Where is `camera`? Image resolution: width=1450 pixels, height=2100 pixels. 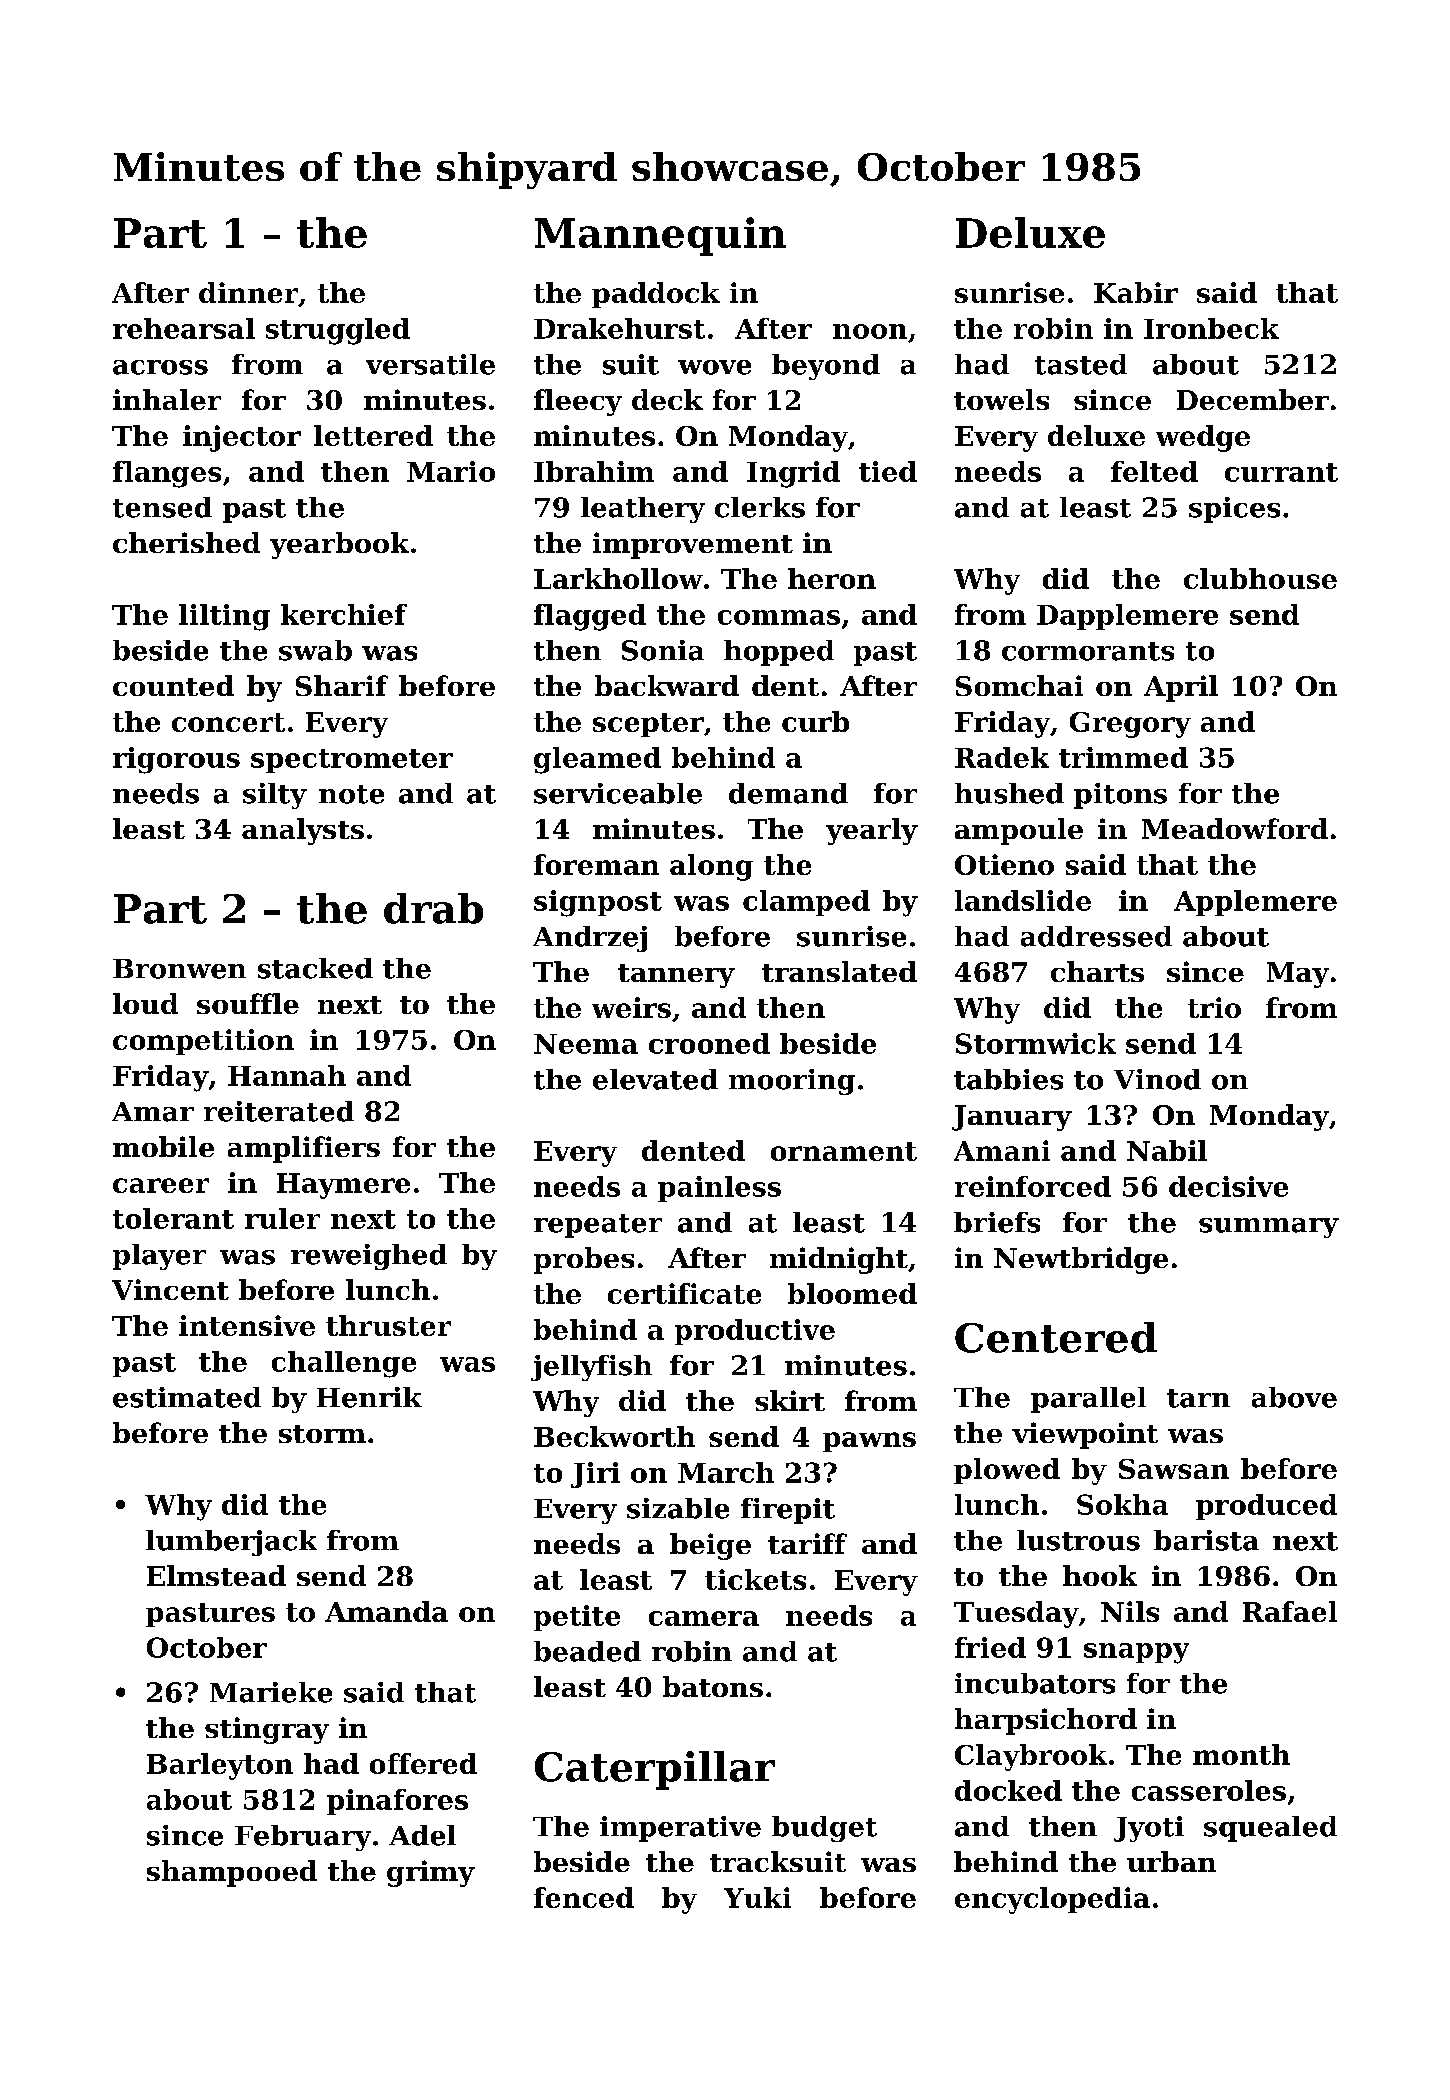
camera is located at coordinates (704, 1618).
